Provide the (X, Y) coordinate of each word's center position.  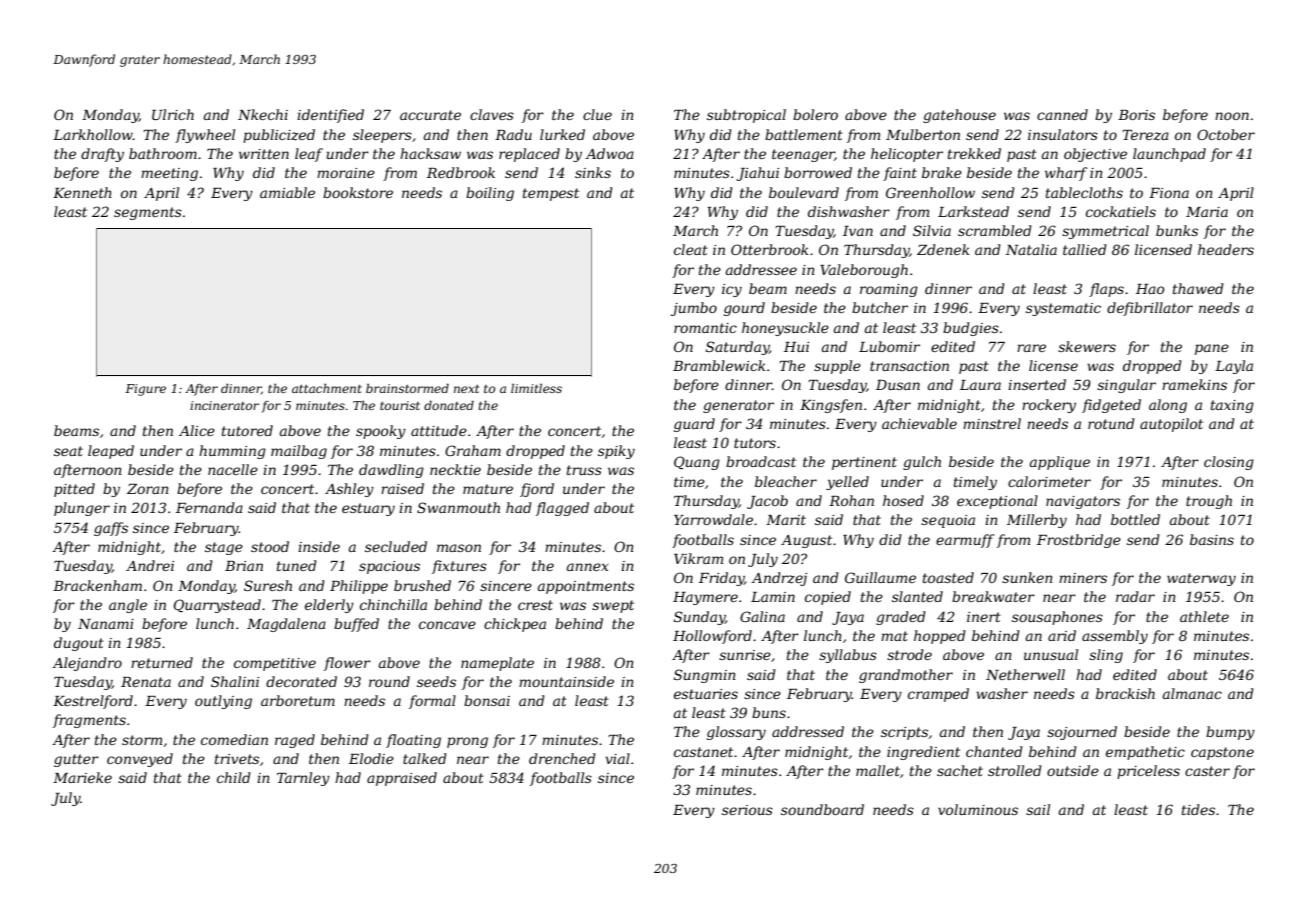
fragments (89, 721)
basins (1212, 539)
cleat (691, 249)
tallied (1085, 249)
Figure (145, 390)
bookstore (358, 192)
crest (535, 605)
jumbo (694, 309)
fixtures (459, 567)
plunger (82, 509)
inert (984, 617)
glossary (736, 733)
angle (128, 606)
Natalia (1031, 249)
